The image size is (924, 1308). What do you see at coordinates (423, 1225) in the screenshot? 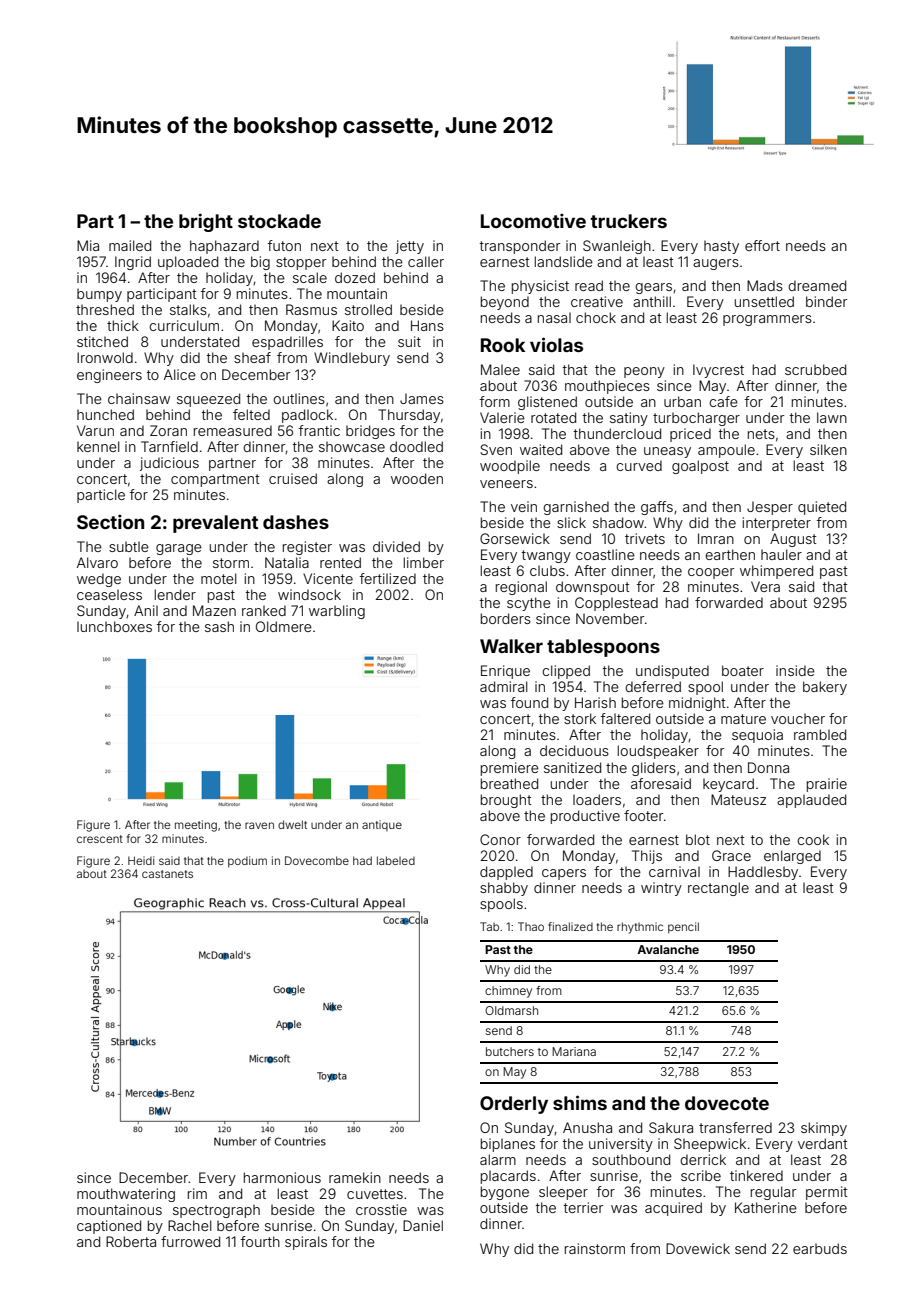
I see `Daniel` at bounding box center [423, 1225].
